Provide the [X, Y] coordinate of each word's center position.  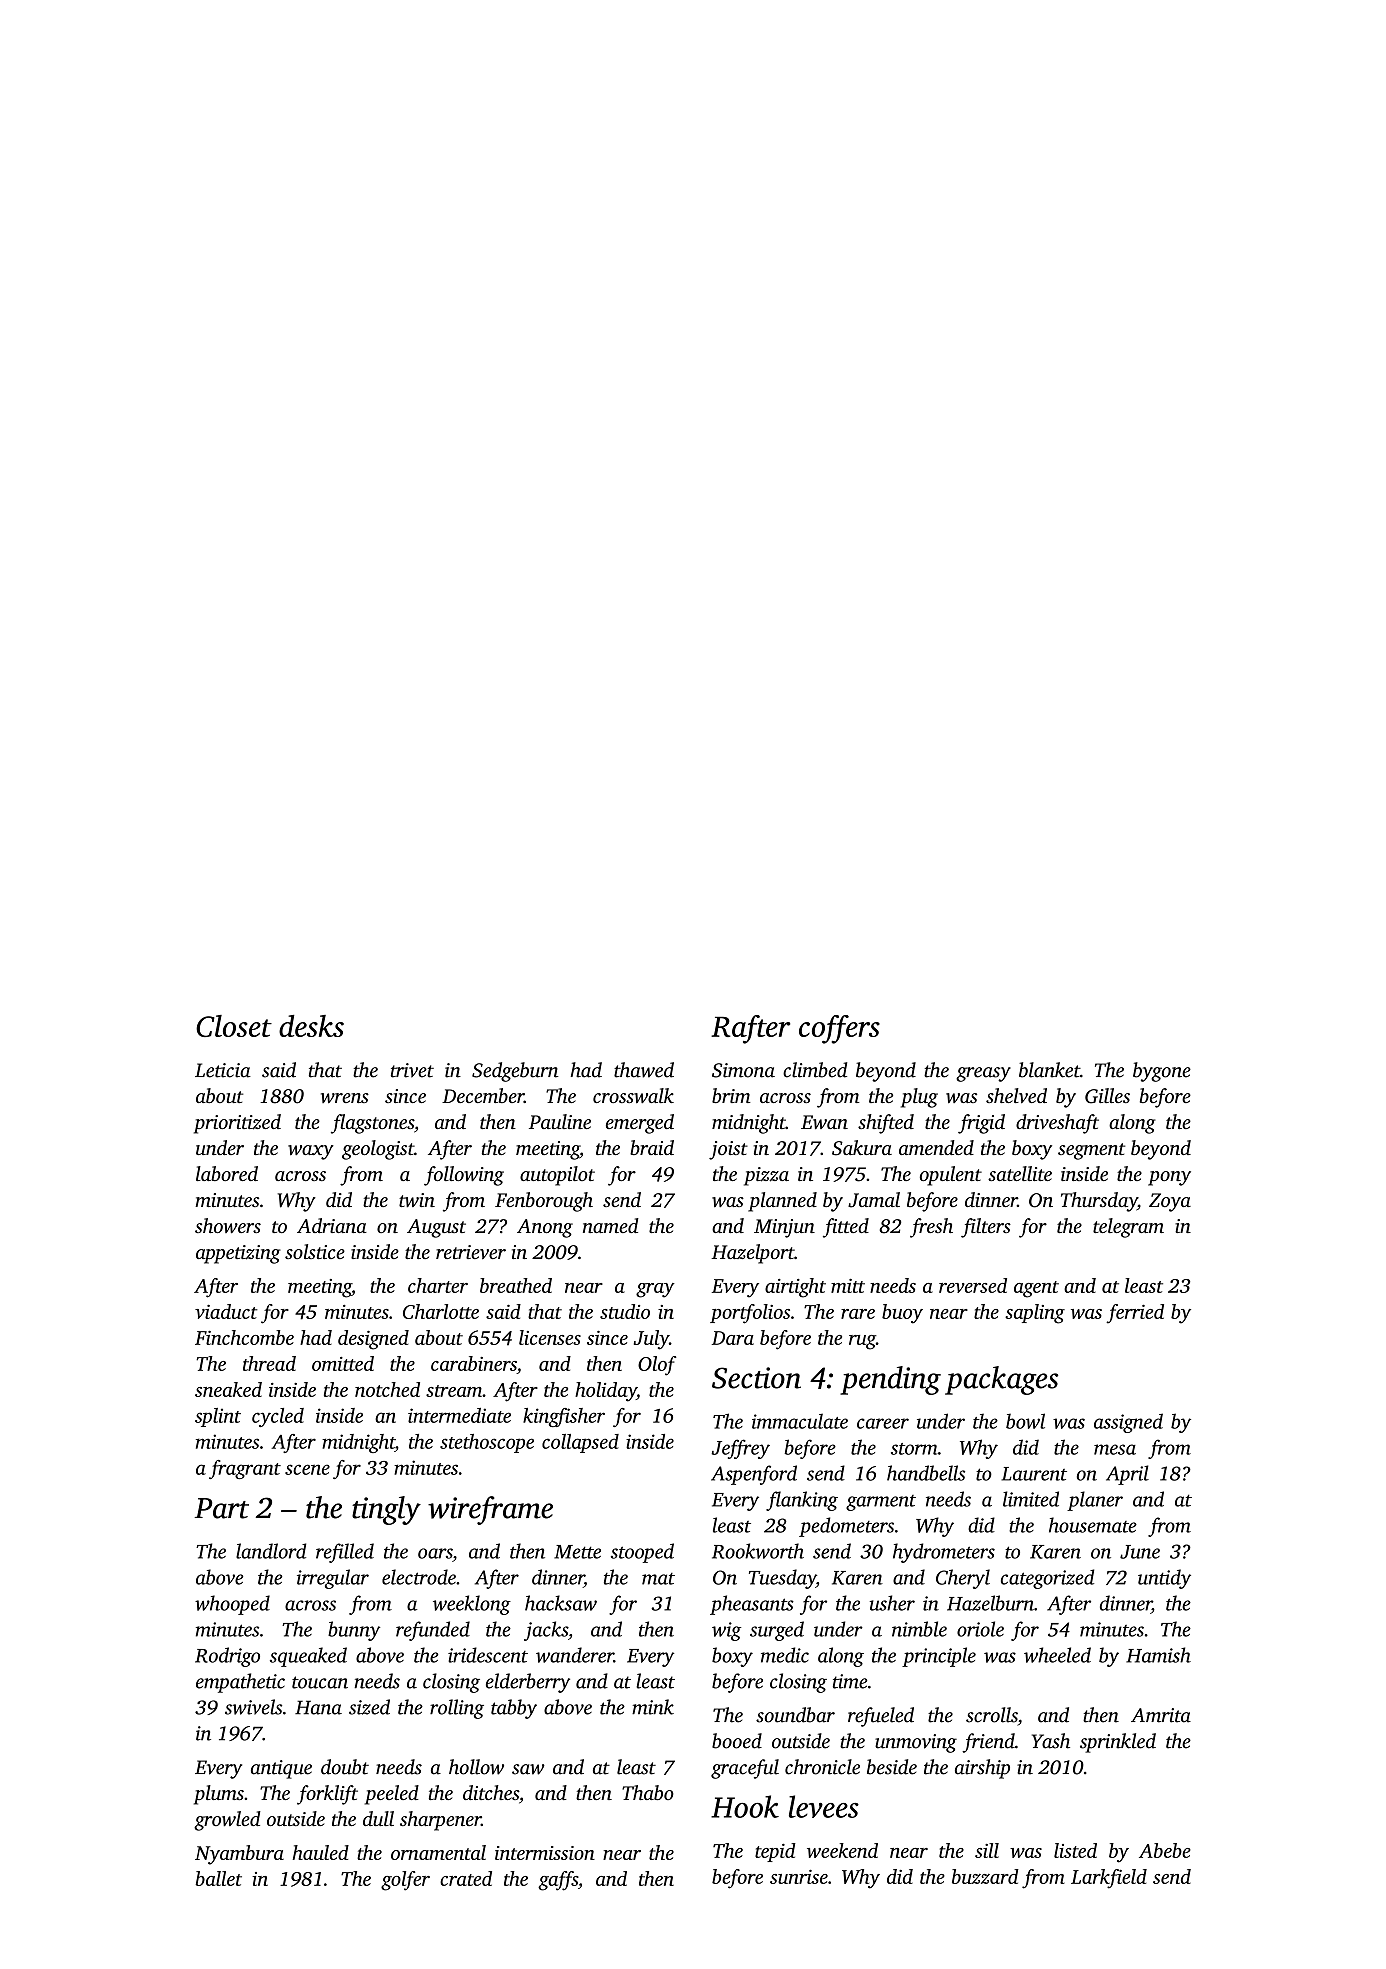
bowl [1025, 1421]
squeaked [308, 1657]
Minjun [784, 1228]
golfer [405, 1881]
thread [269, 1363]
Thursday [1099, 1202]
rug [862, 1342]
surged [777, 1631]
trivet [412, 1070]
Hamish [1158, 1655]
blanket [1049, 1070]
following [464, 1176]
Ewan [824, 1122]
